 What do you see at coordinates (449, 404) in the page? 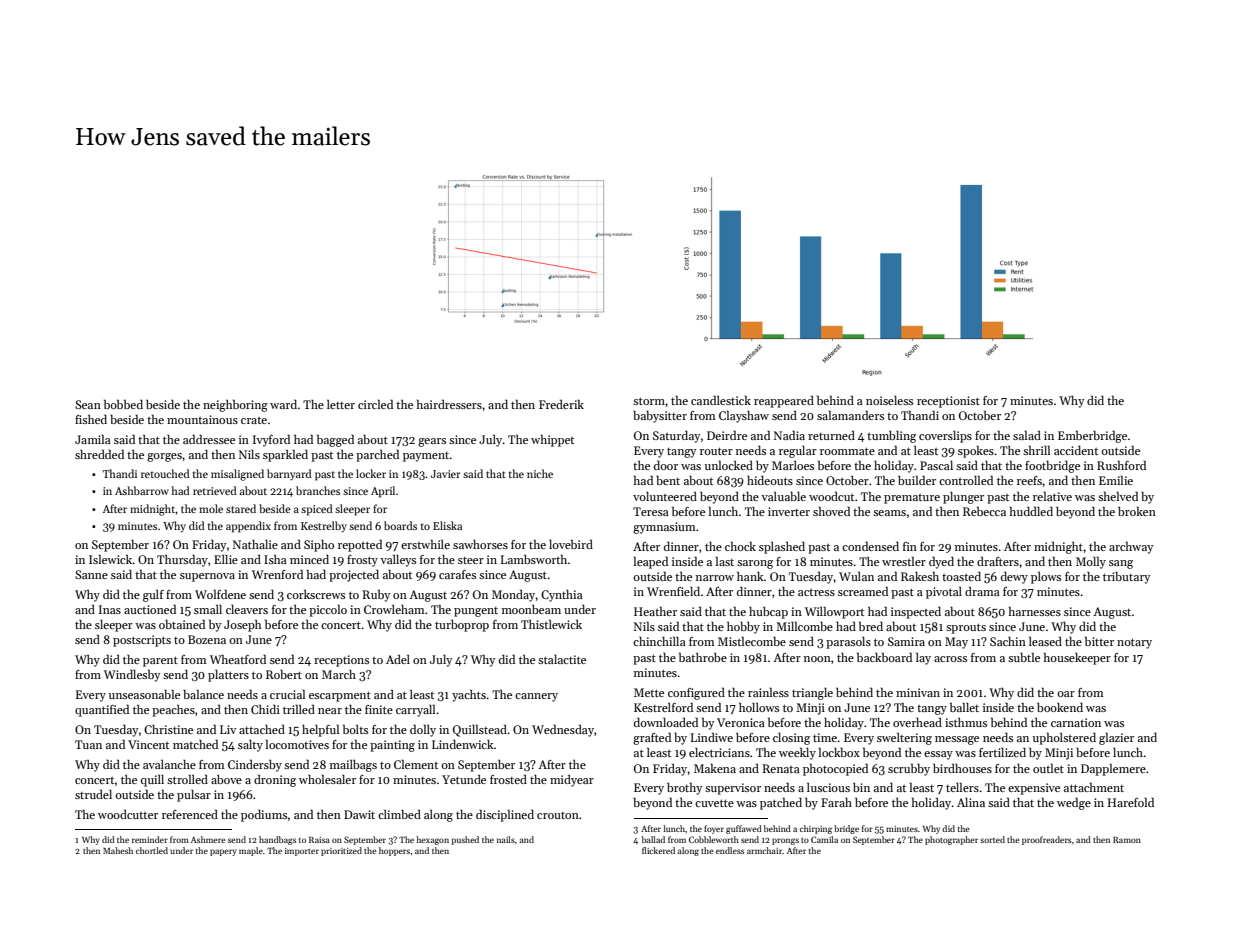
I see `hairdressers` at bounding box center [449, 404].
